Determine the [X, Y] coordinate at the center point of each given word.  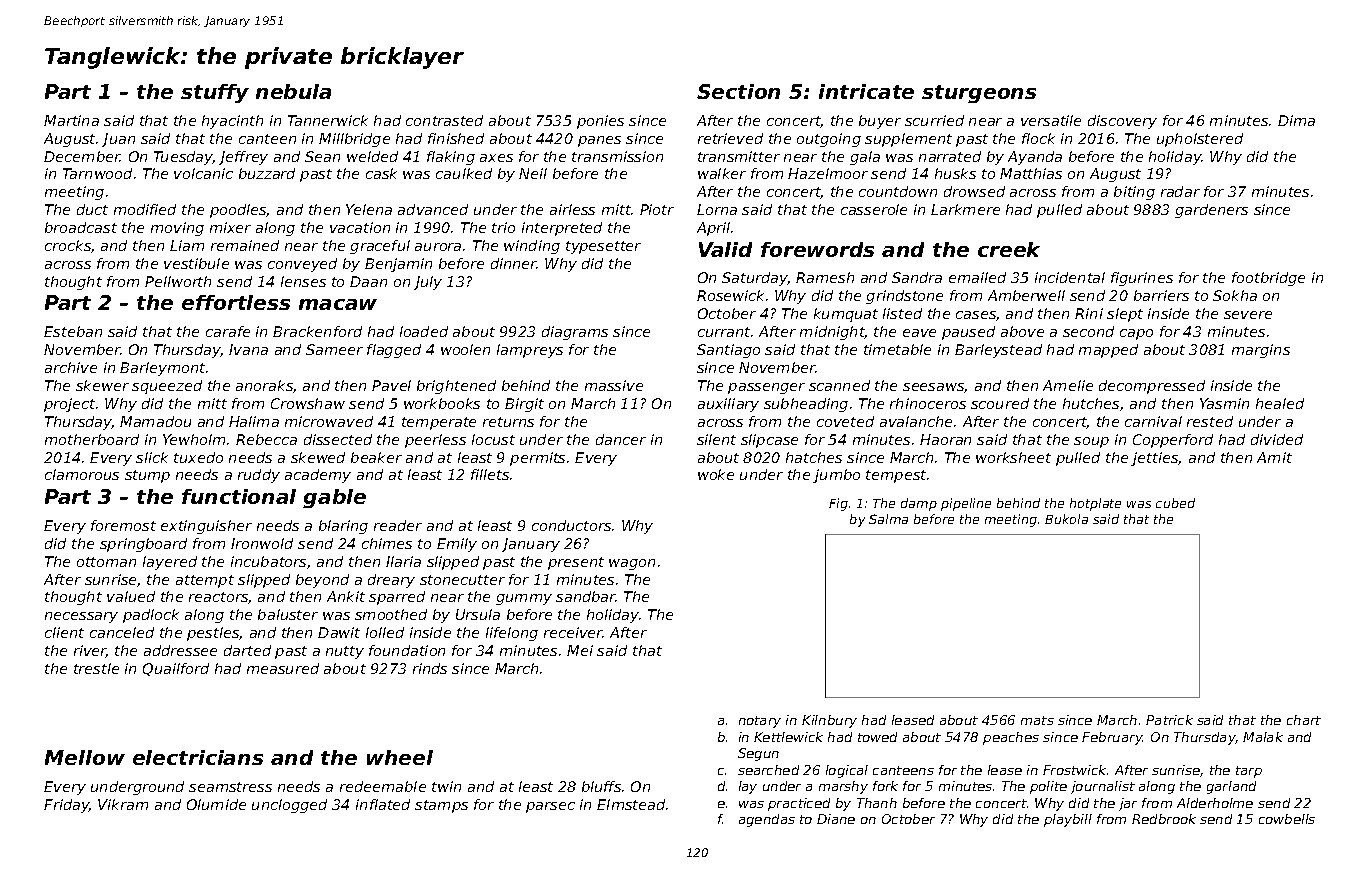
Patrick [1169, 720]
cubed [1175, 503]
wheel [400, 757]
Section [738, 91]
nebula [293, 91]
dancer [621, 439]
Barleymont [162, 369]
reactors [219, 598]
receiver [573, 632]
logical [847, 771]
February [1112, 738]
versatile [1051, 120]
